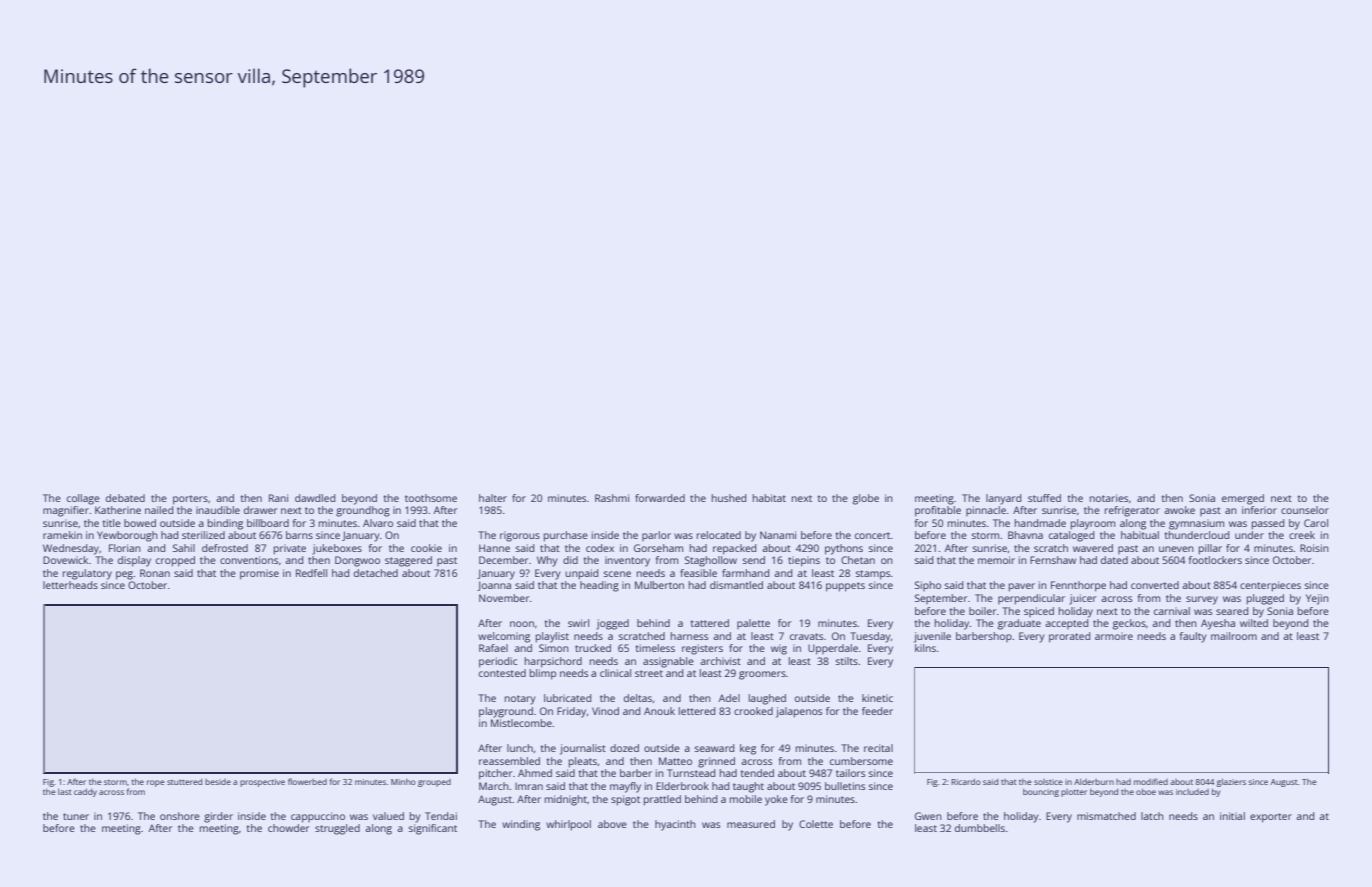 The image size is (1372, 887). What do you see at coordinates (799, 712) in the page?
I see `jalapenos` at bounding box center [799, 712].
